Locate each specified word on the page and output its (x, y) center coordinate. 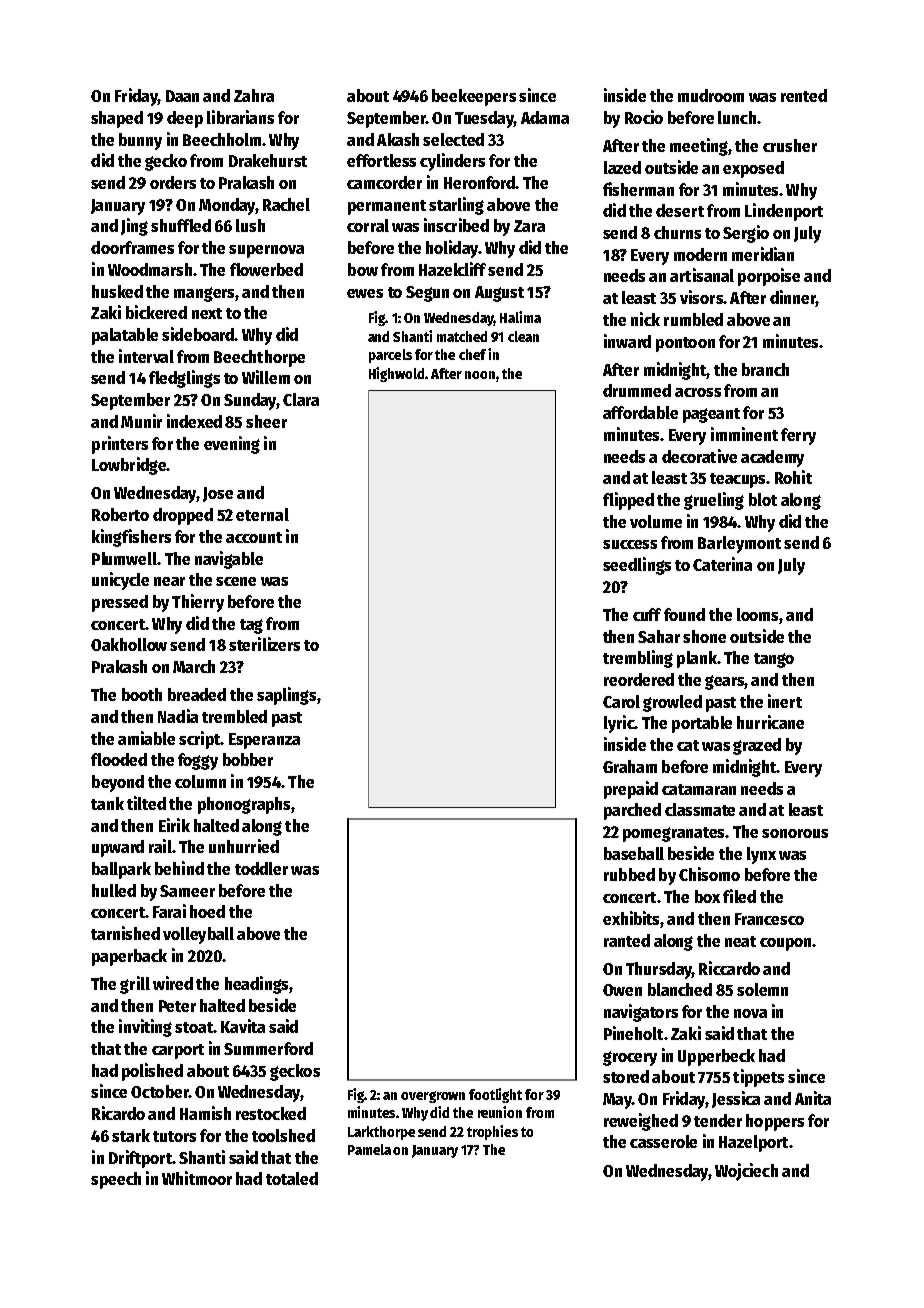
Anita (813, 1098)
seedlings (637, 566)
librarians (240, 117)
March (194, 666)
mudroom (711, 95)
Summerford (268, 1048)
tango (774, 660)
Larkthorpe (381, 1133)
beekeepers (474, 97)
